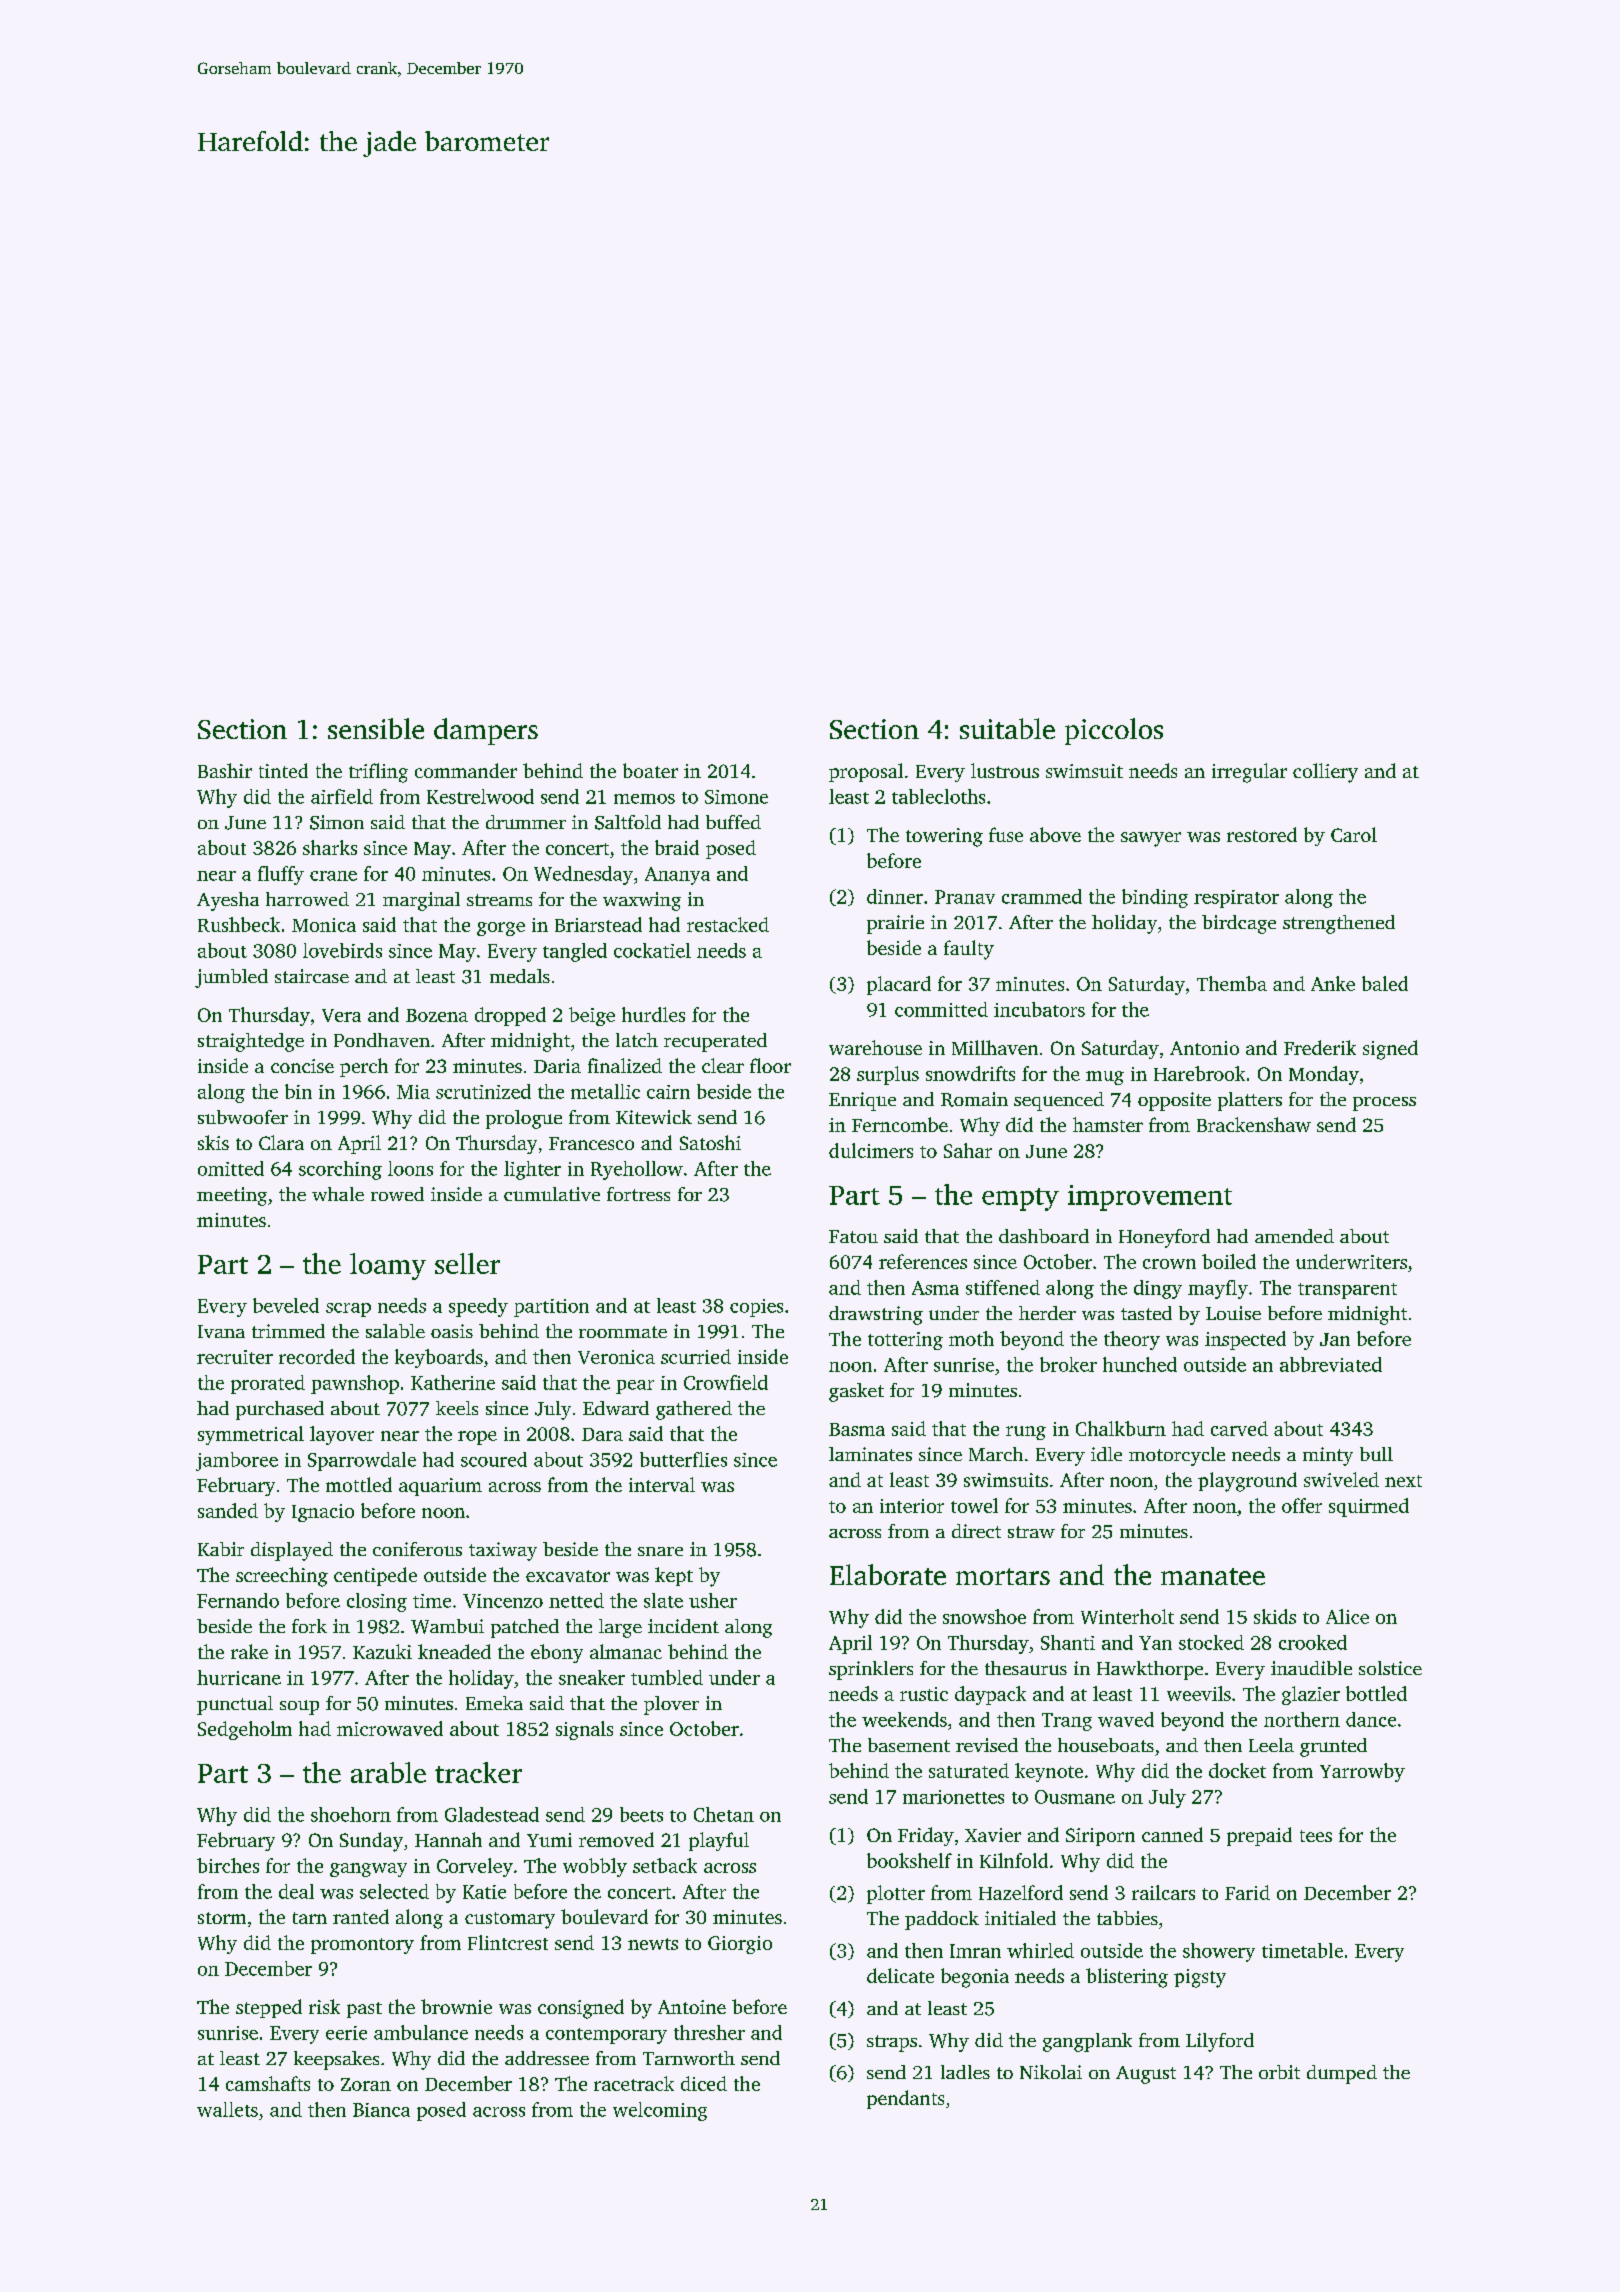  Describe the element at coordinates (338, 1194) in the screenshot. I see `whale` at that location.
